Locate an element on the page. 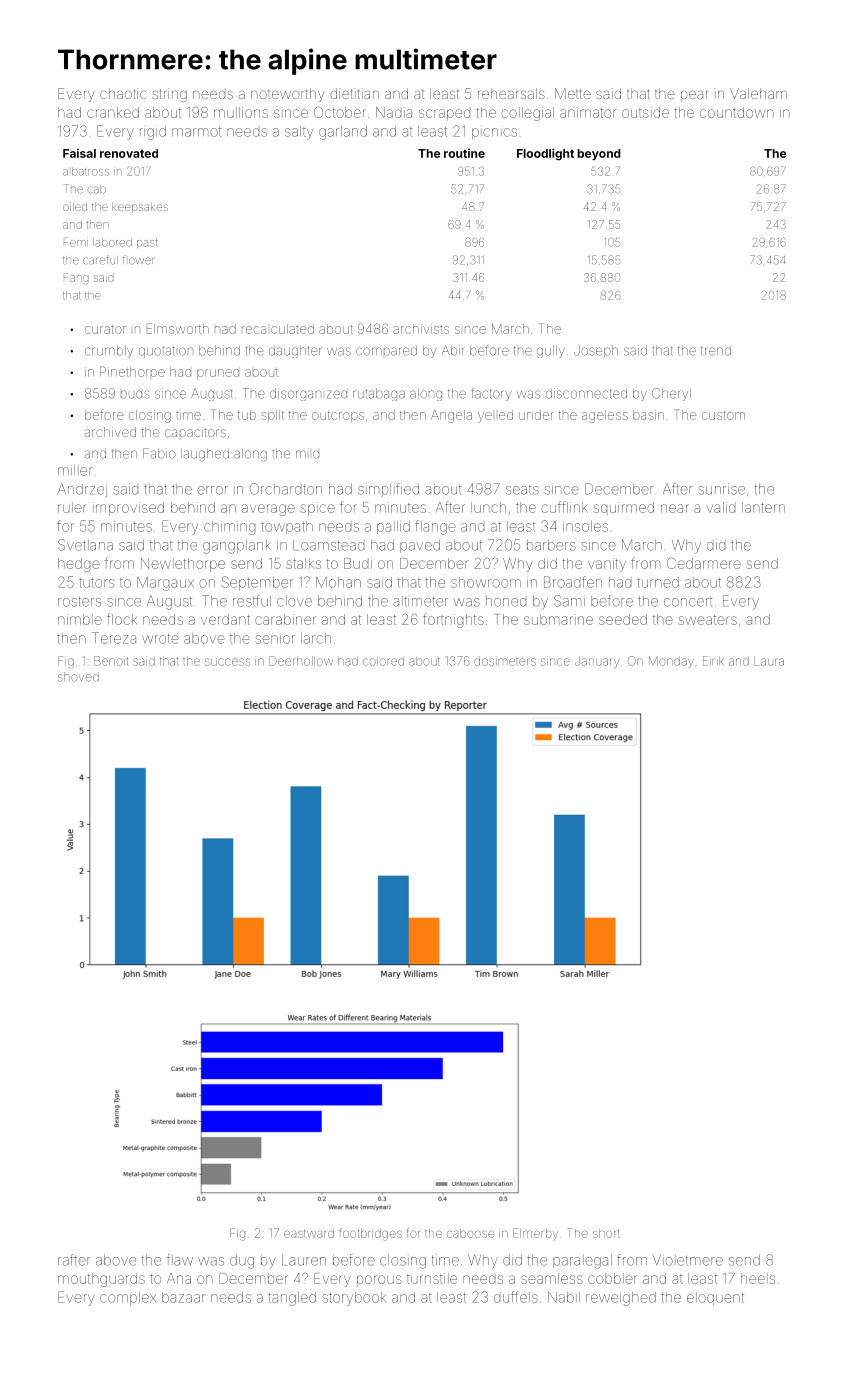  seeded is located at coordinates (623, 619).
